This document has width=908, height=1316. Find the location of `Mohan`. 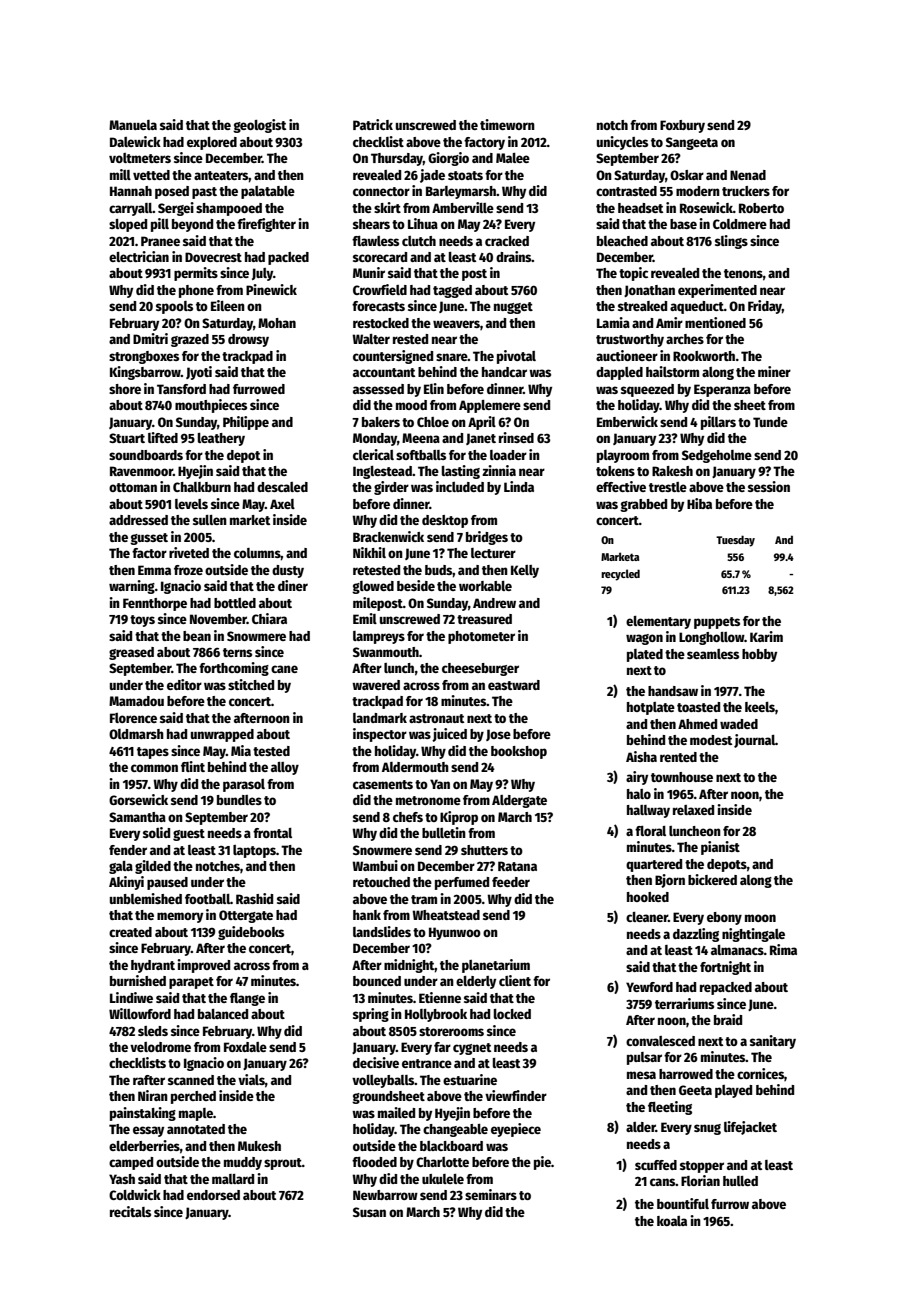

Mohan is located at coordinates (277, 323).
